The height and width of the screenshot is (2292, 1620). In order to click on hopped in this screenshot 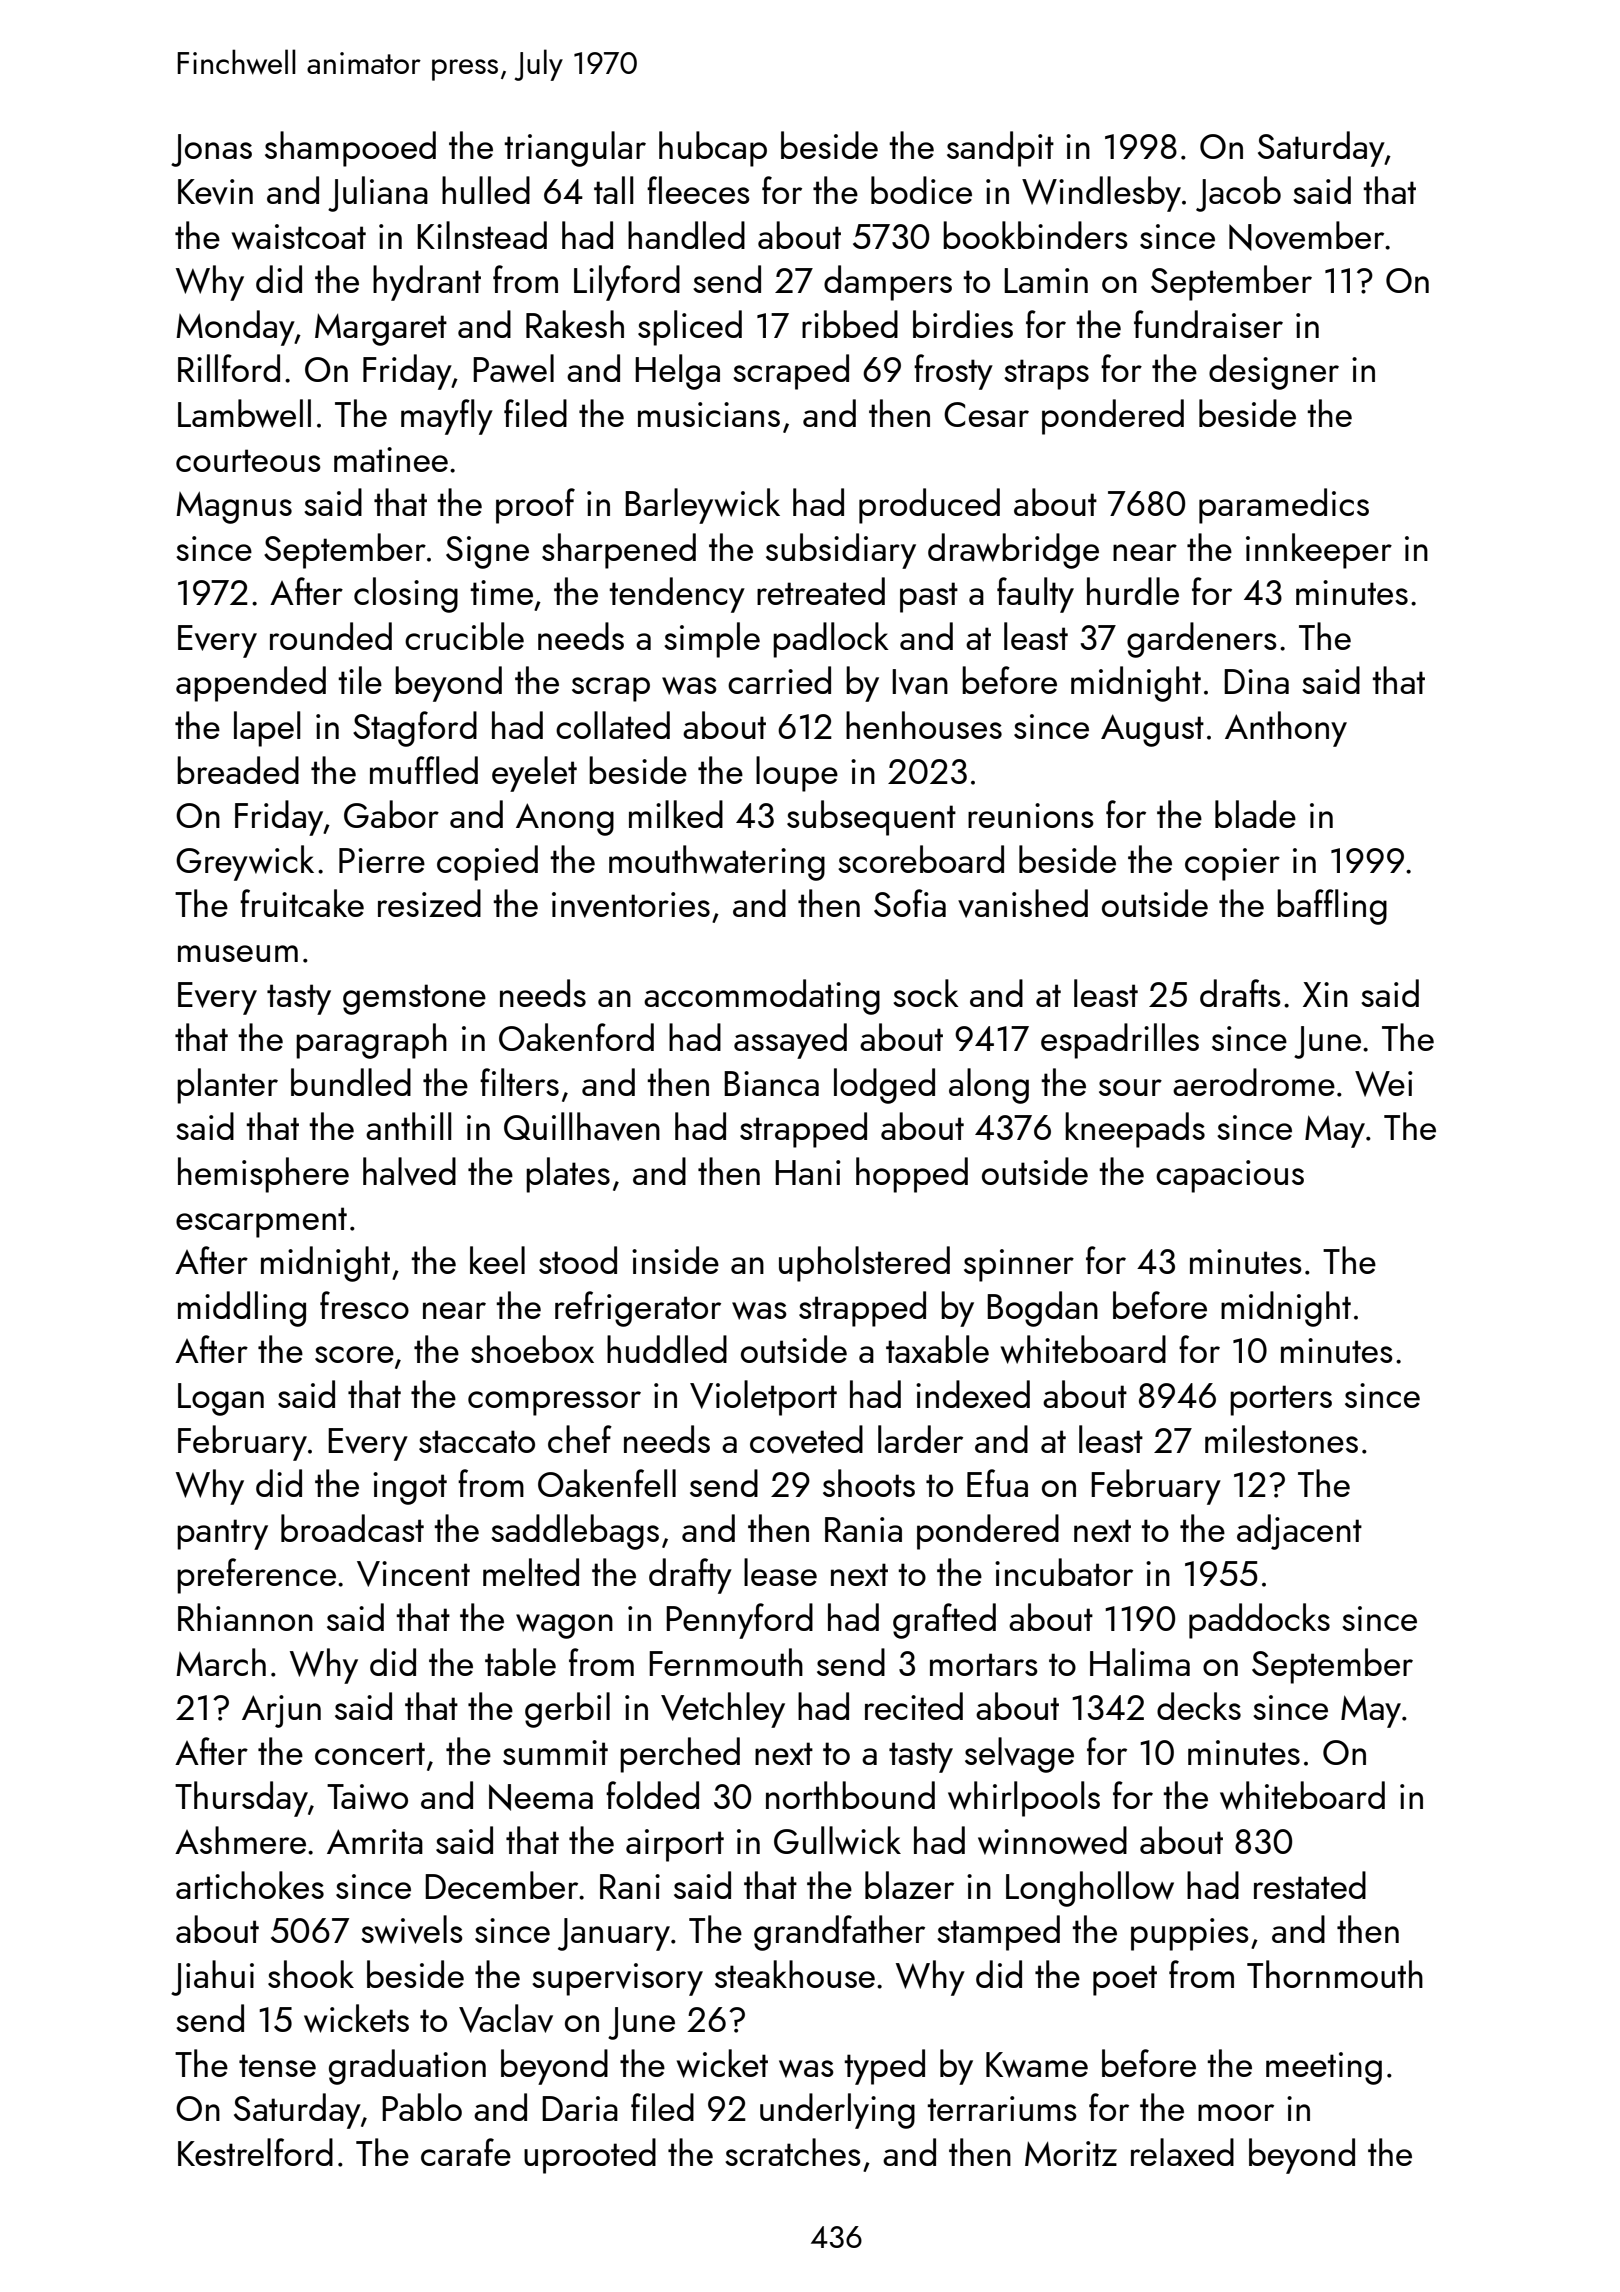, I will do `click(912, 1175)`.
